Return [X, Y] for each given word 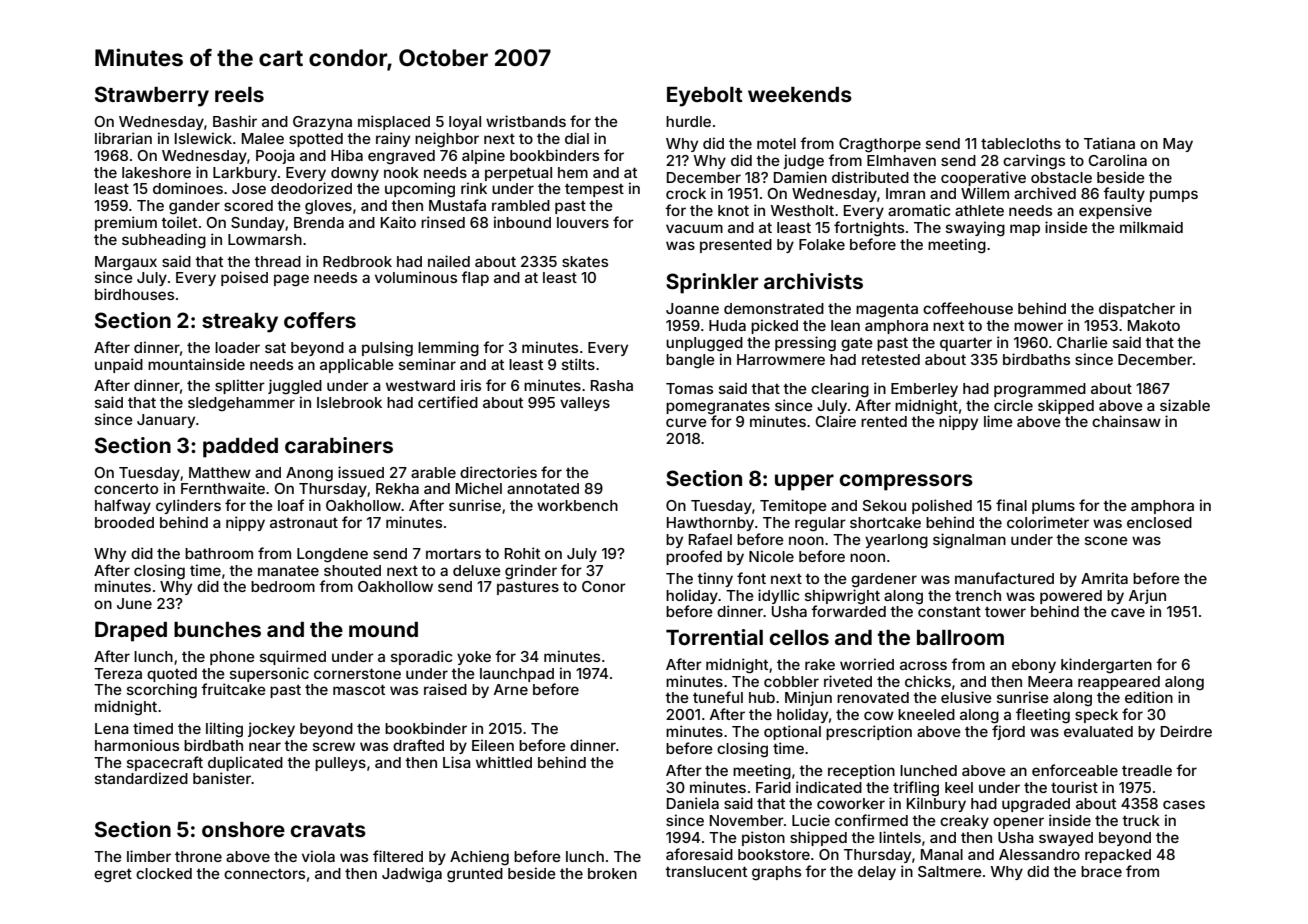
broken [612, 873]
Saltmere [950, 871]
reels [239, 94]
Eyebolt [705, 97]
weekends [800, 94]
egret [113, 876]
